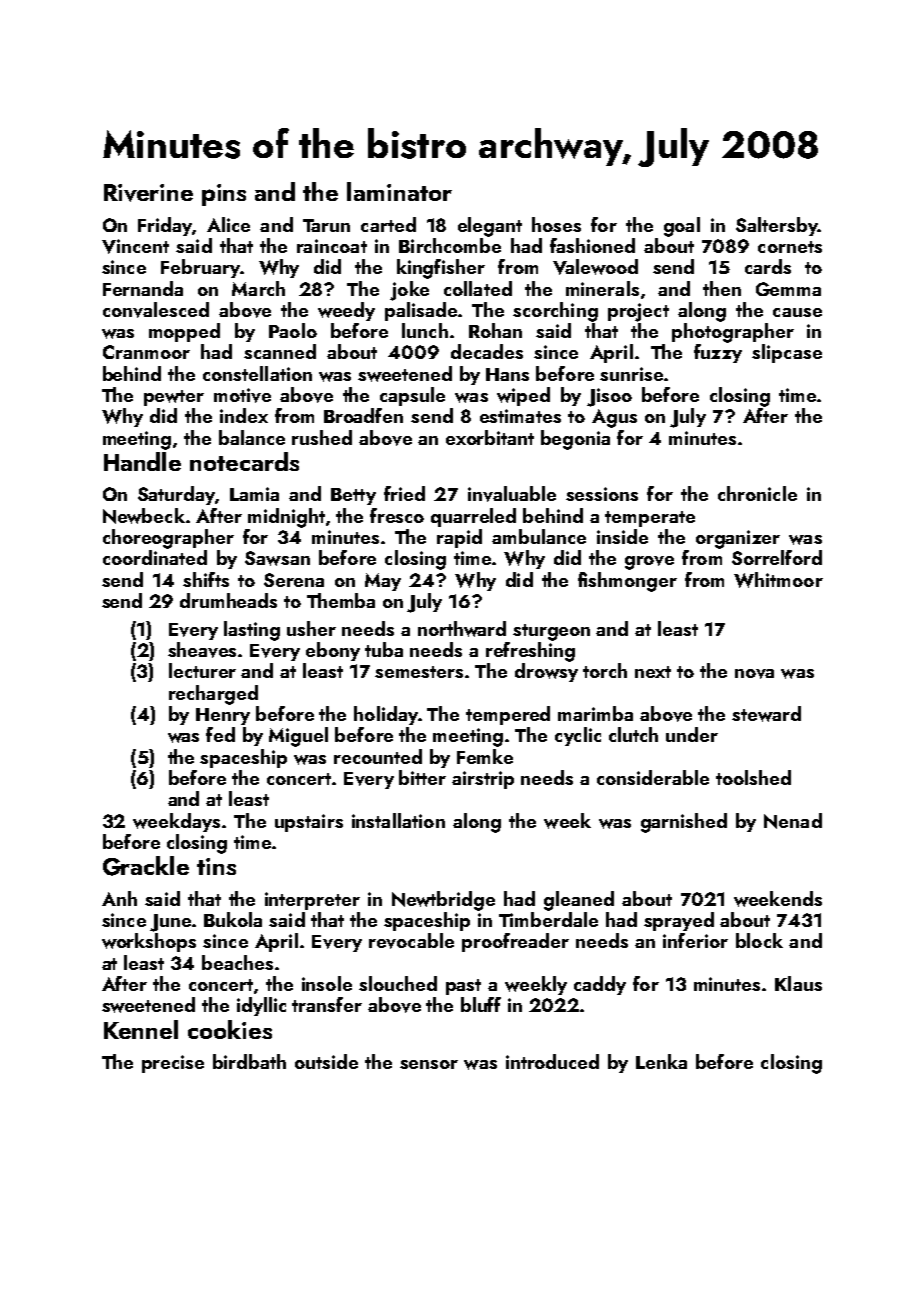 Image resolution: width=924 pixels, height=1308 pixels. Describe the element at coordinates (422, 777) in the image. I see `bitter` at that location.
